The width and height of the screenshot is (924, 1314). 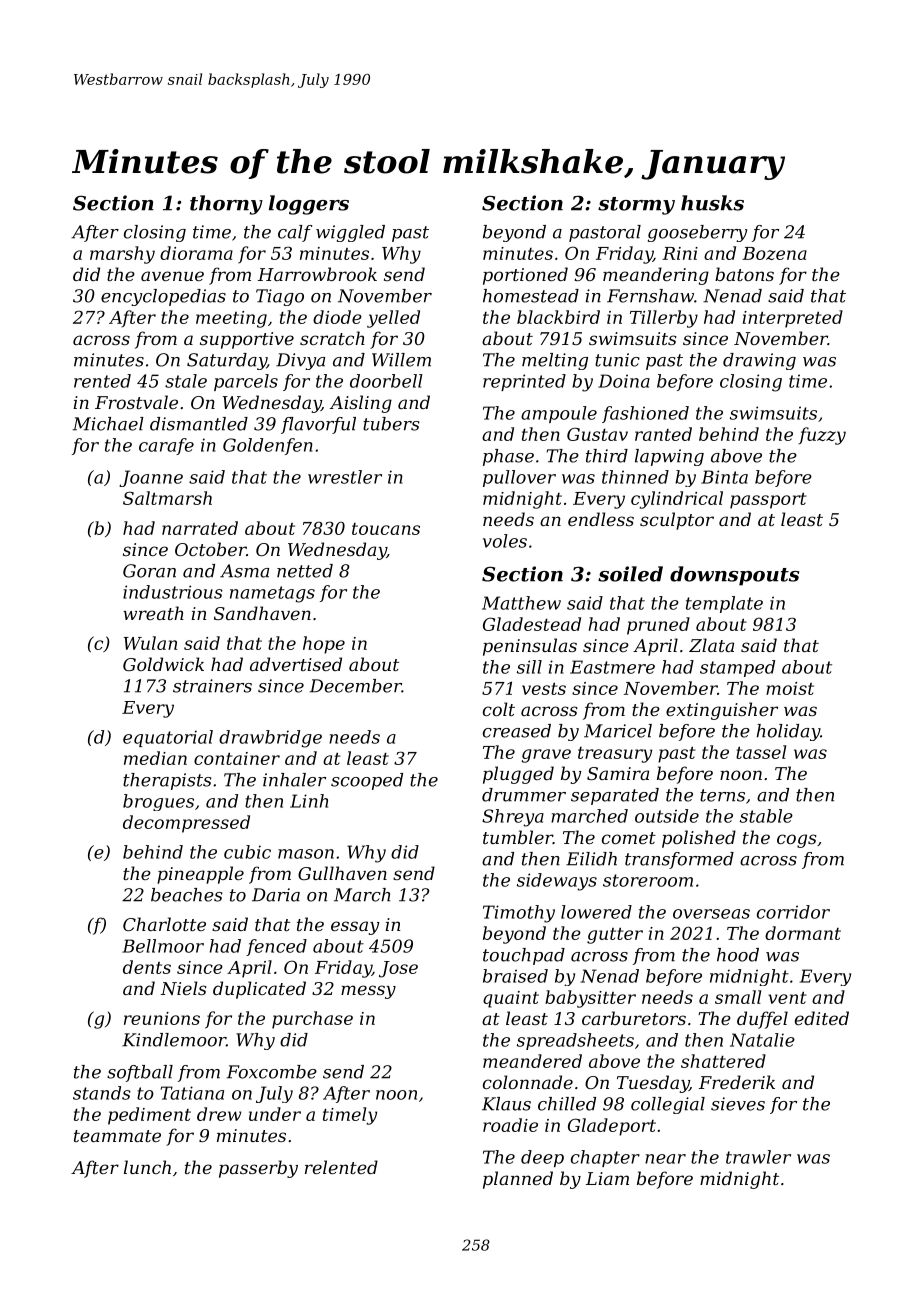 What do you see at coordinates (724, 604) in the screenshot?
I see `template` at bounding box center [724, 604].
